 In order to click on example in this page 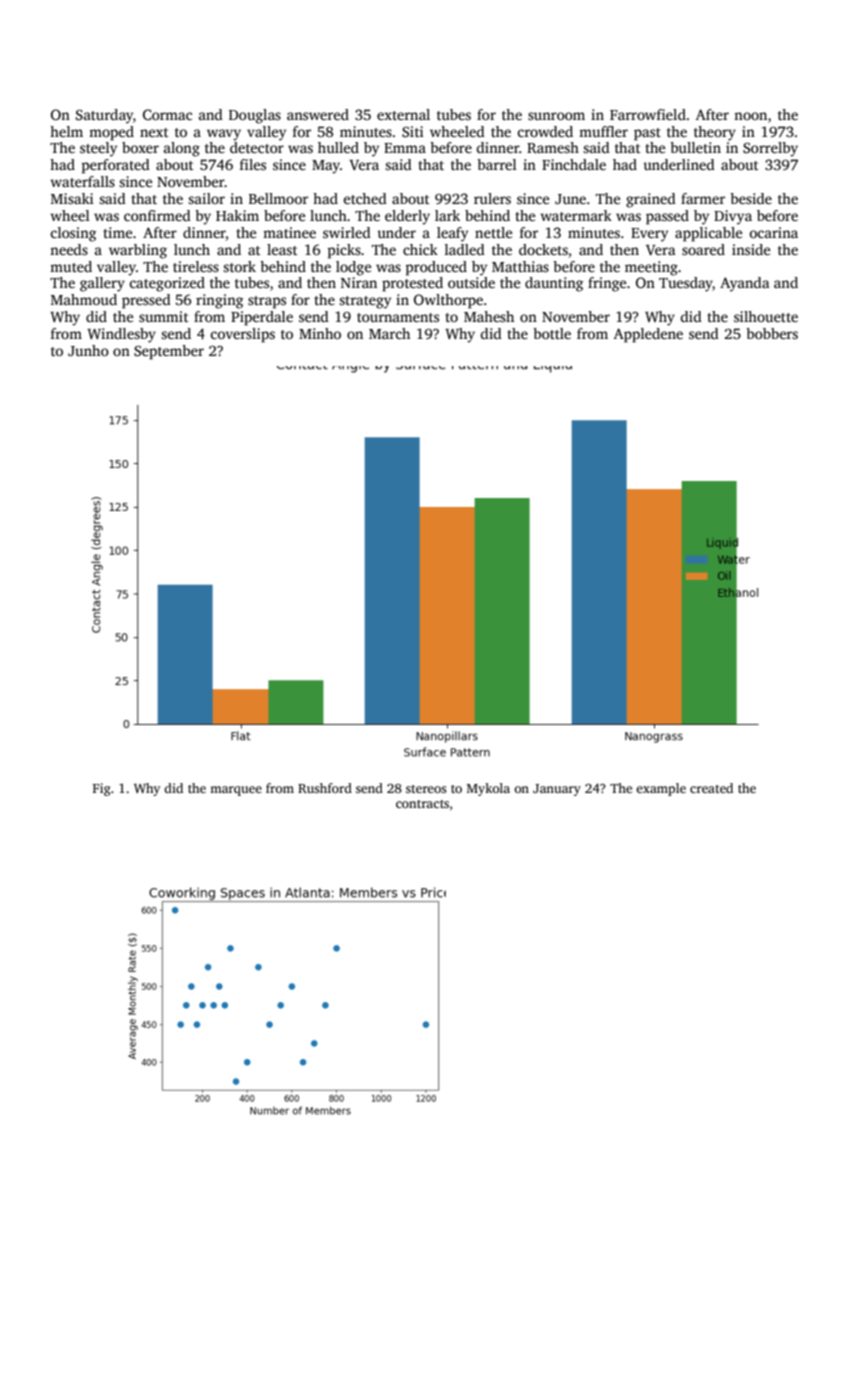, I will do `click(661, 789)`.
